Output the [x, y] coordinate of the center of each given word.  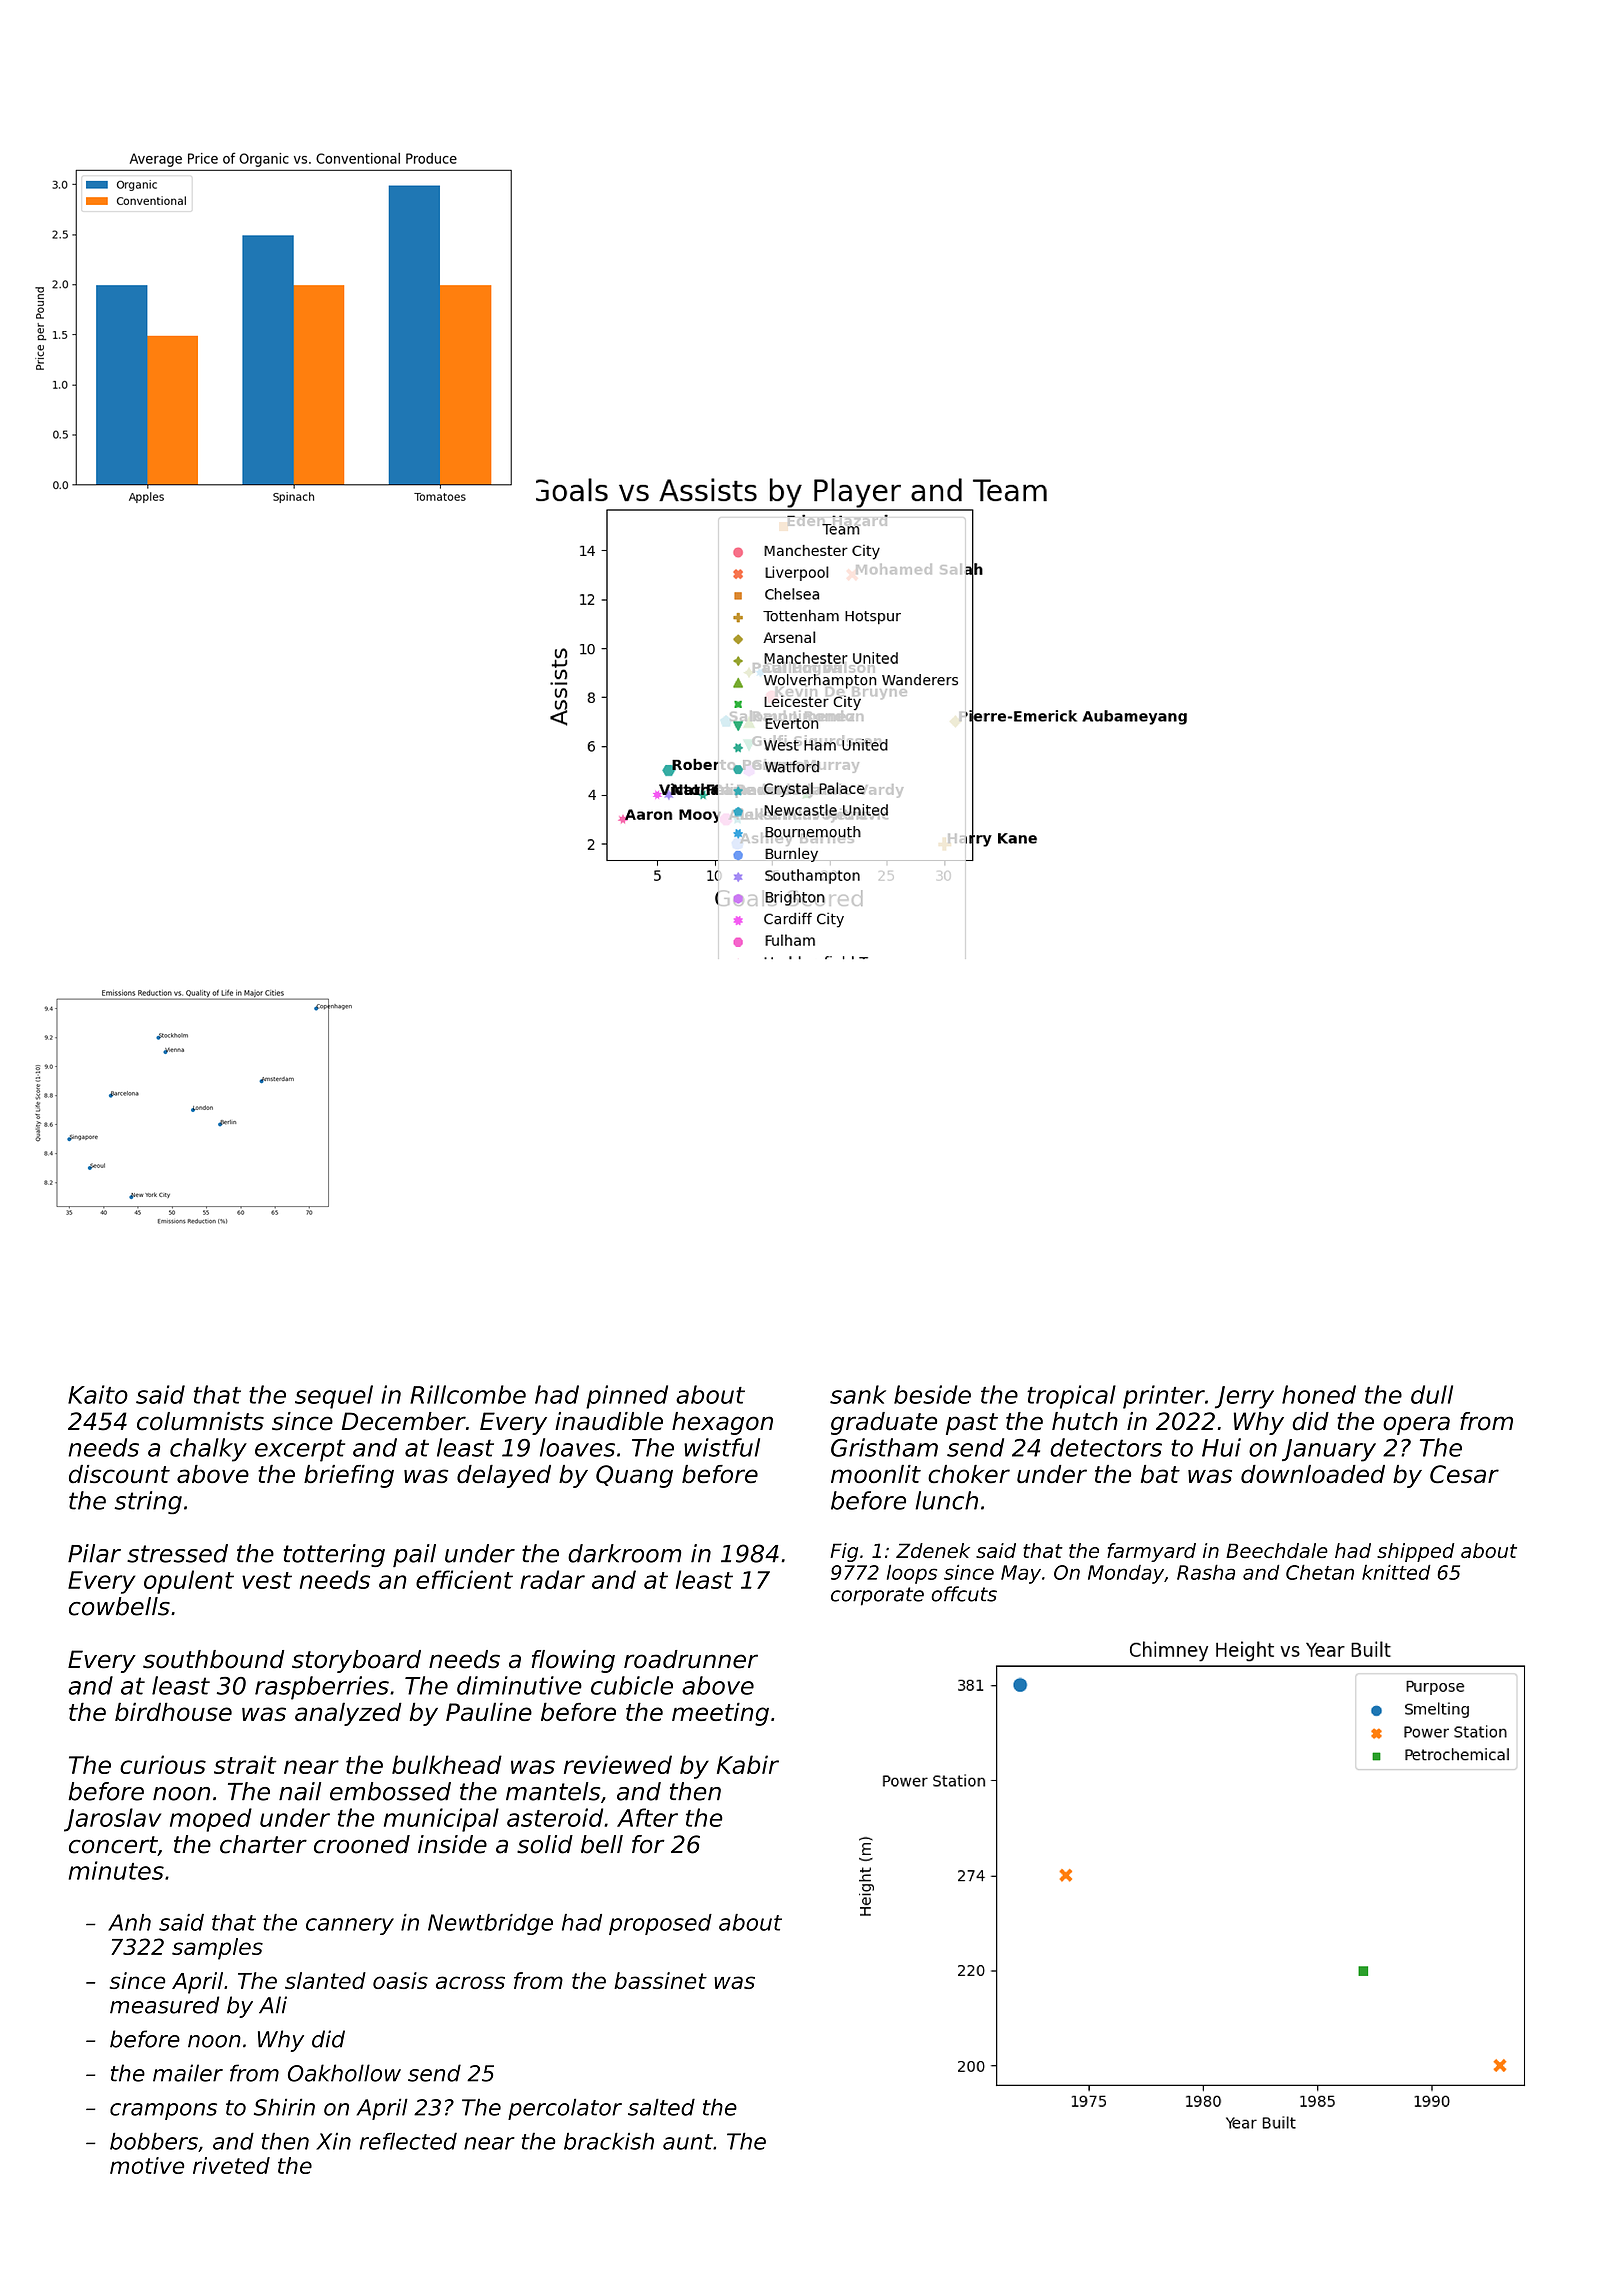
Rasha [1206, 1572]
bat [1160, 1474]
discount [119, 1474]
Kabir [748, 1764]
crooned [362, 1844]
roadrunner [691, 1659]
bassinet [660, 1980]
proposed [660, 1924]
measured [164, 2005]
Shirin [284, 2107]
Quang [634, 1476]
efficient [464, 1579]
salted [661, 2107]
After [647, 1817]
